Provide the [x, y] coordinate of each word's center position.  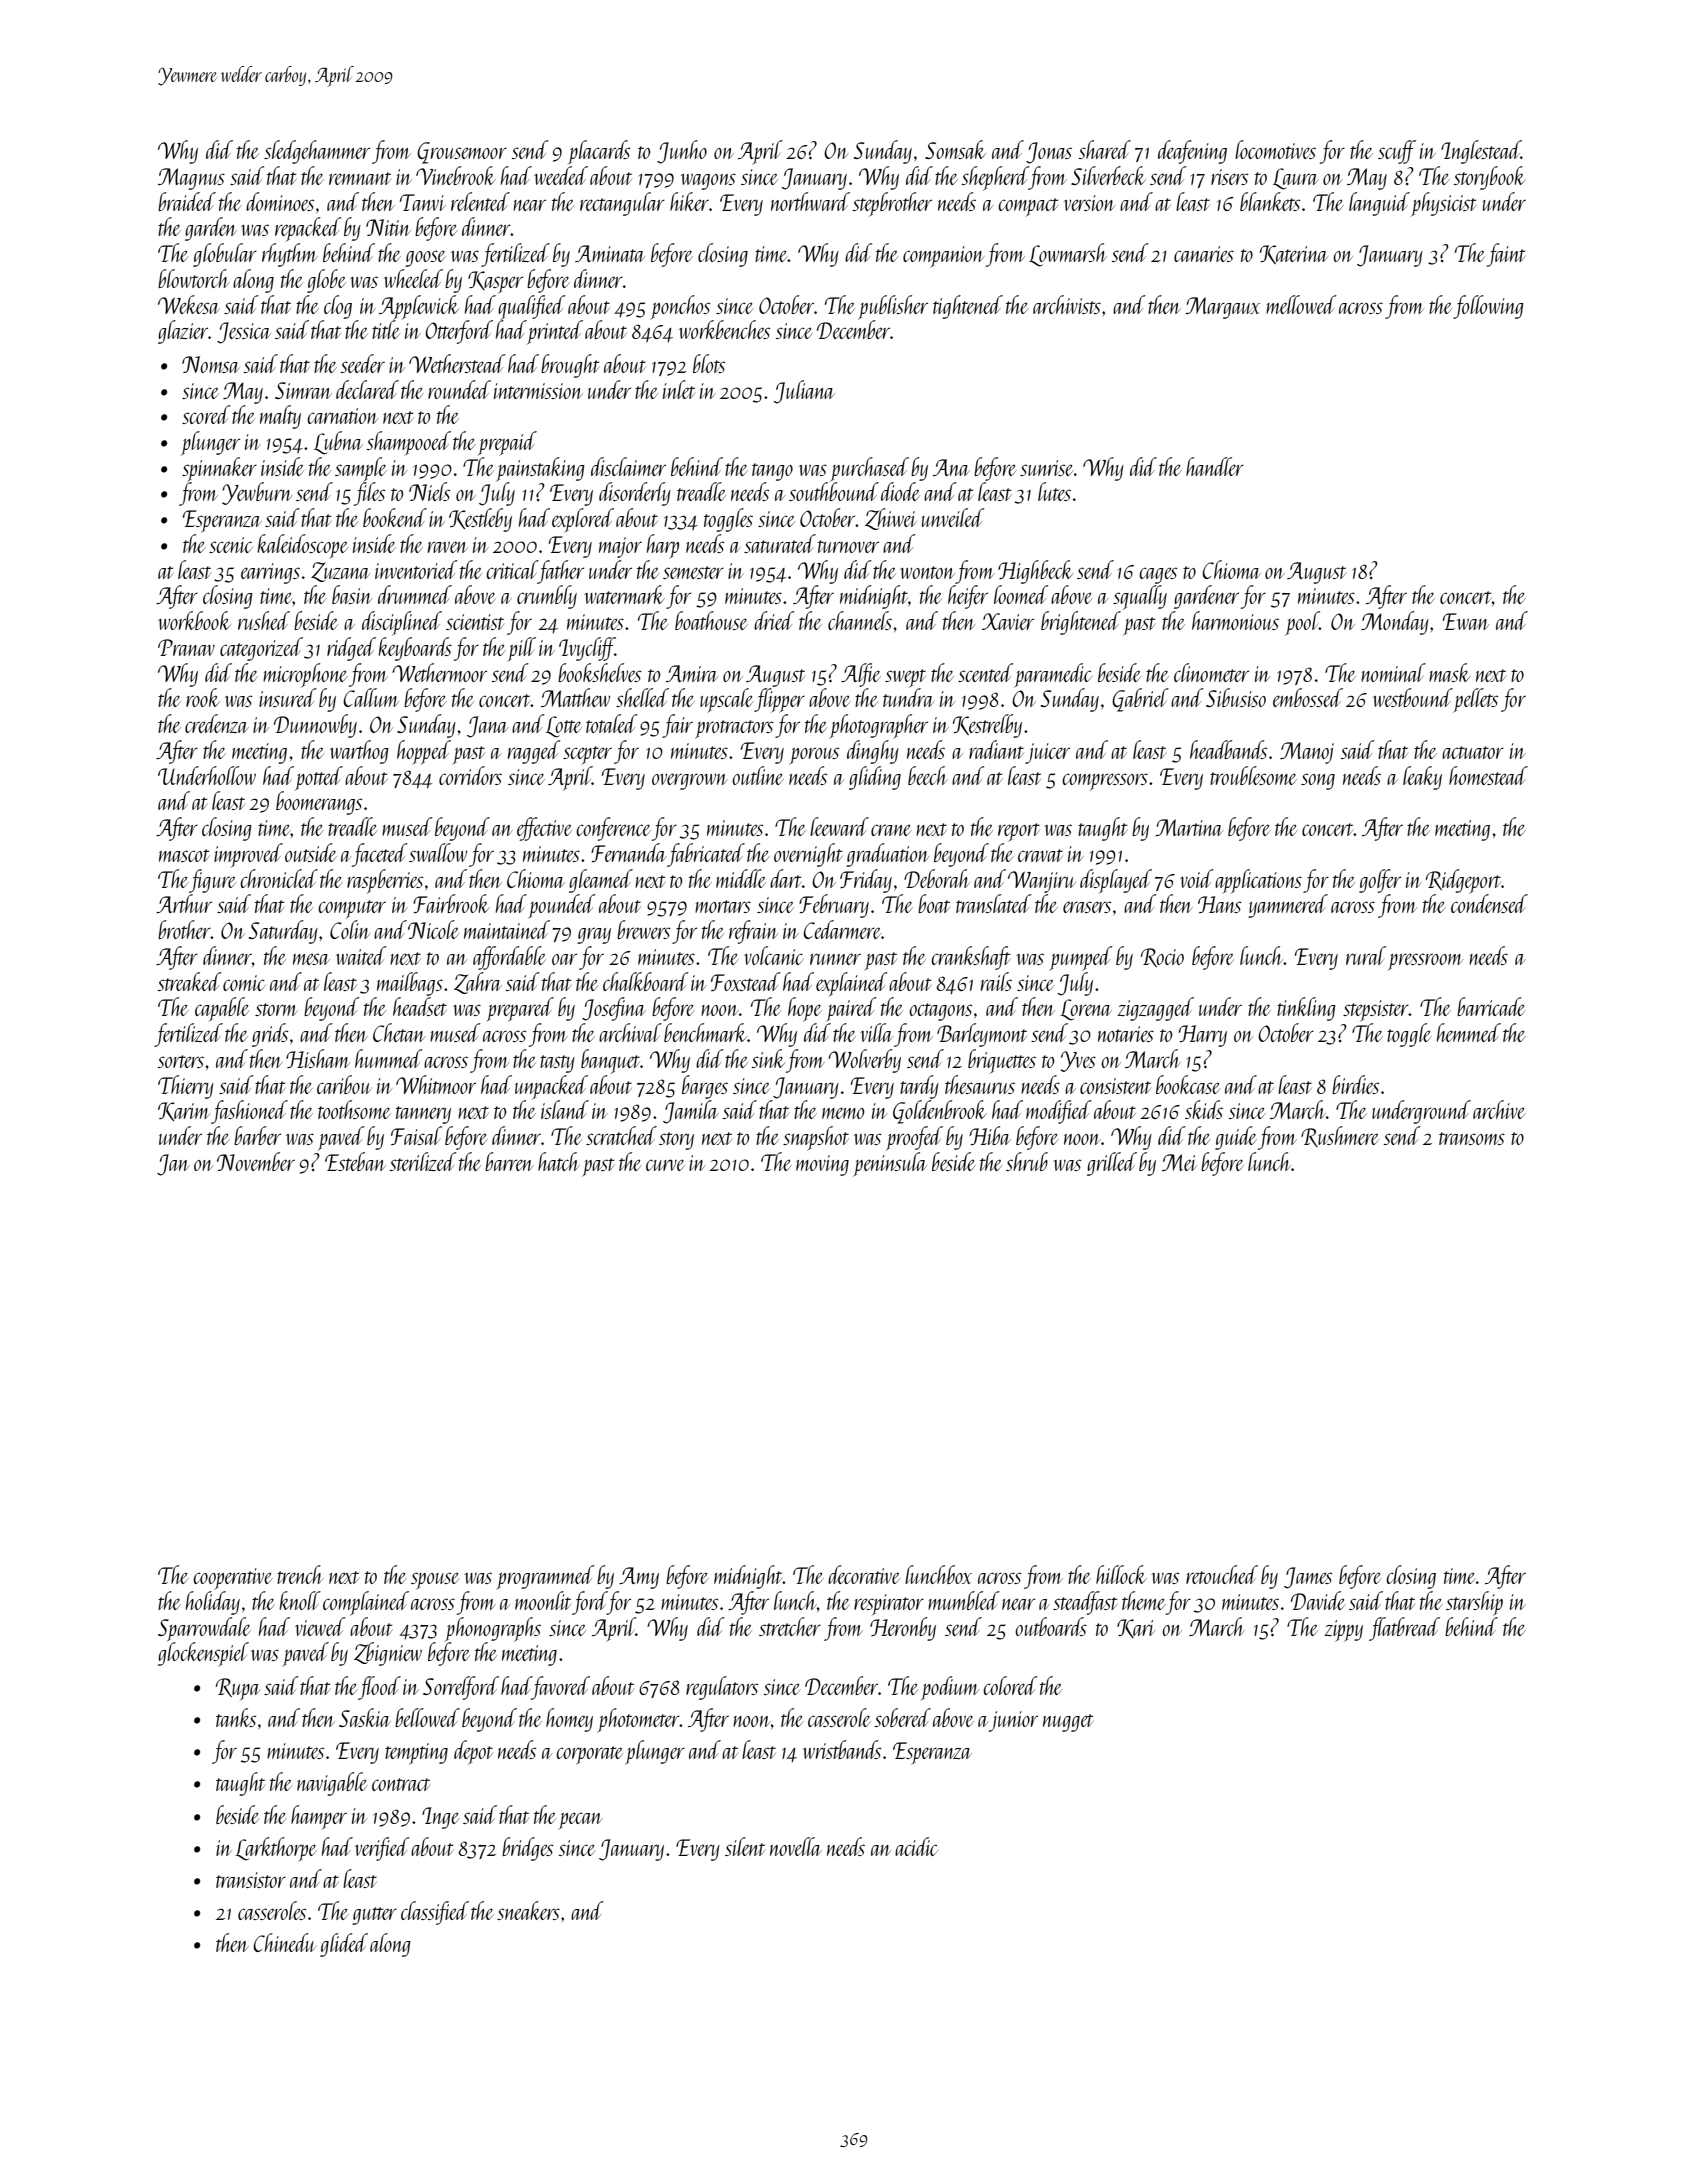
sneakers [528, 1910]
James [1308, 1578]
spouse [435, 1581]
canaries [1204, 254]
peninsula [890, 1164]
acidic [916, 1846]
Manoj [1307, 753]
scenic [231, 545]
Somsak [955, 149]
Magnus [191, 179]
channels [860, 620]
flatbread [1404, 1629]
